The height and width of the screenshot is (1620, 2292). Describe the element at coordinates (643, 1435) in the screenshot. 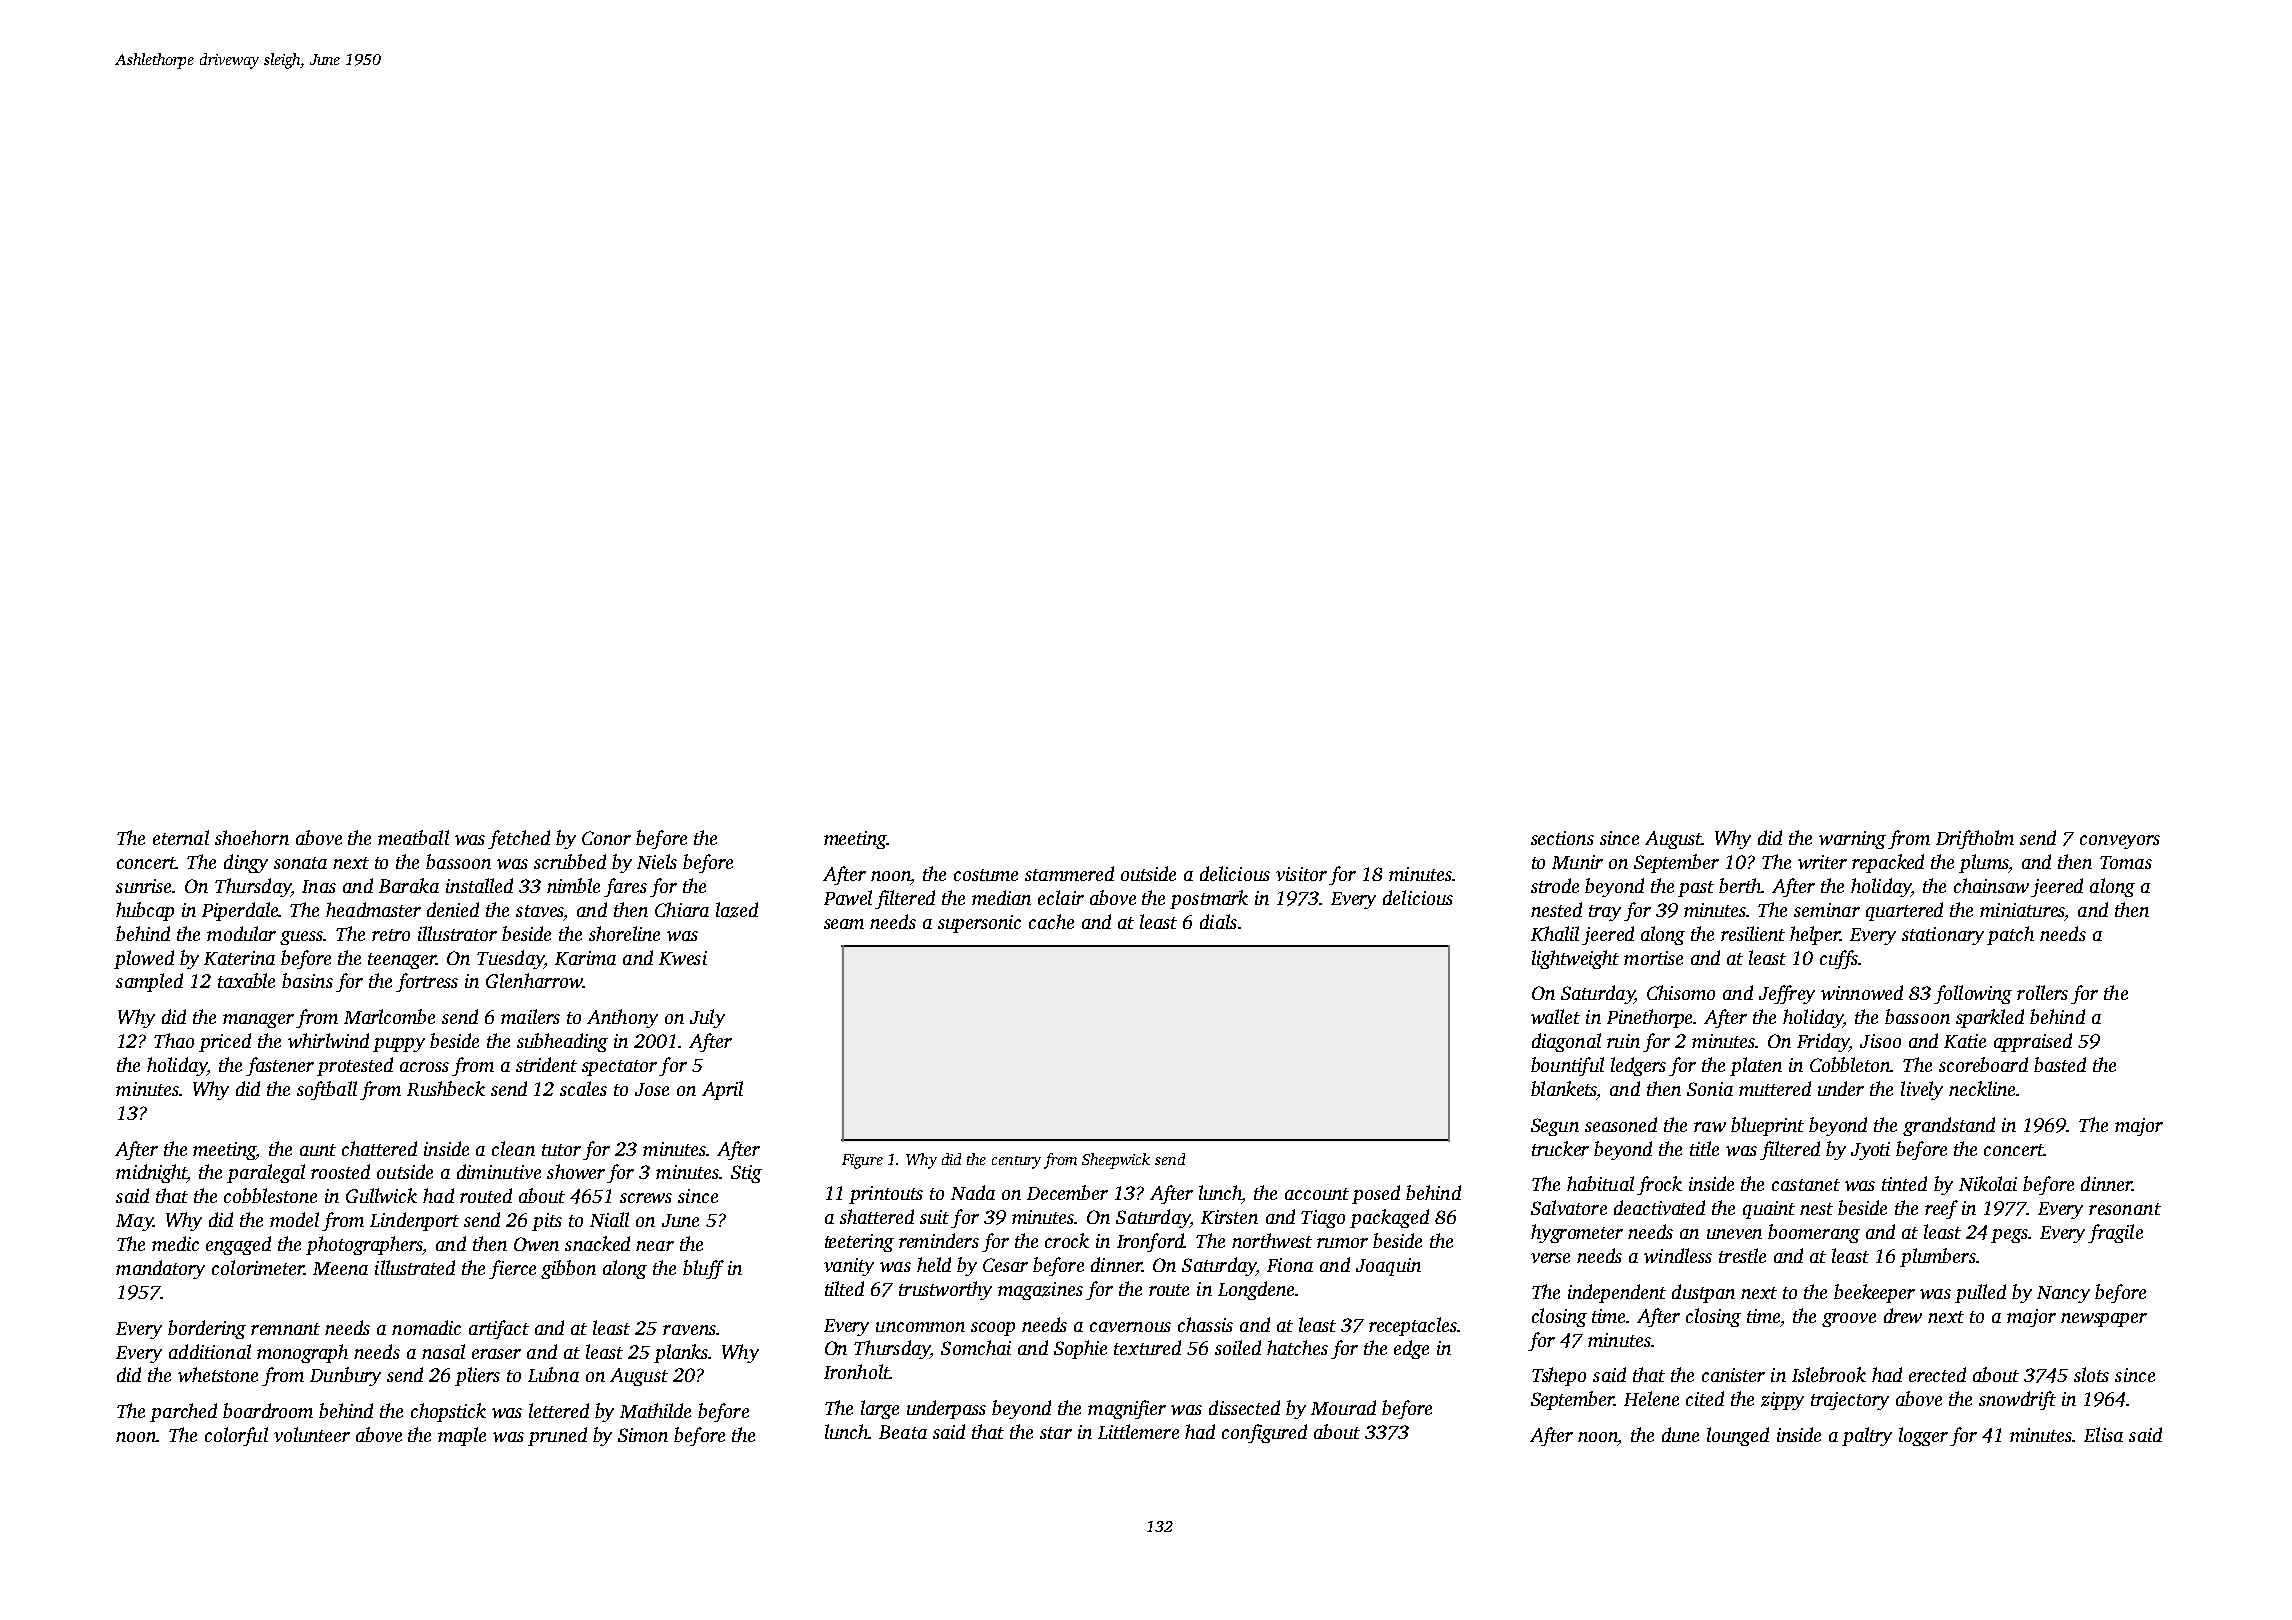

I see `Simon` at that location.
